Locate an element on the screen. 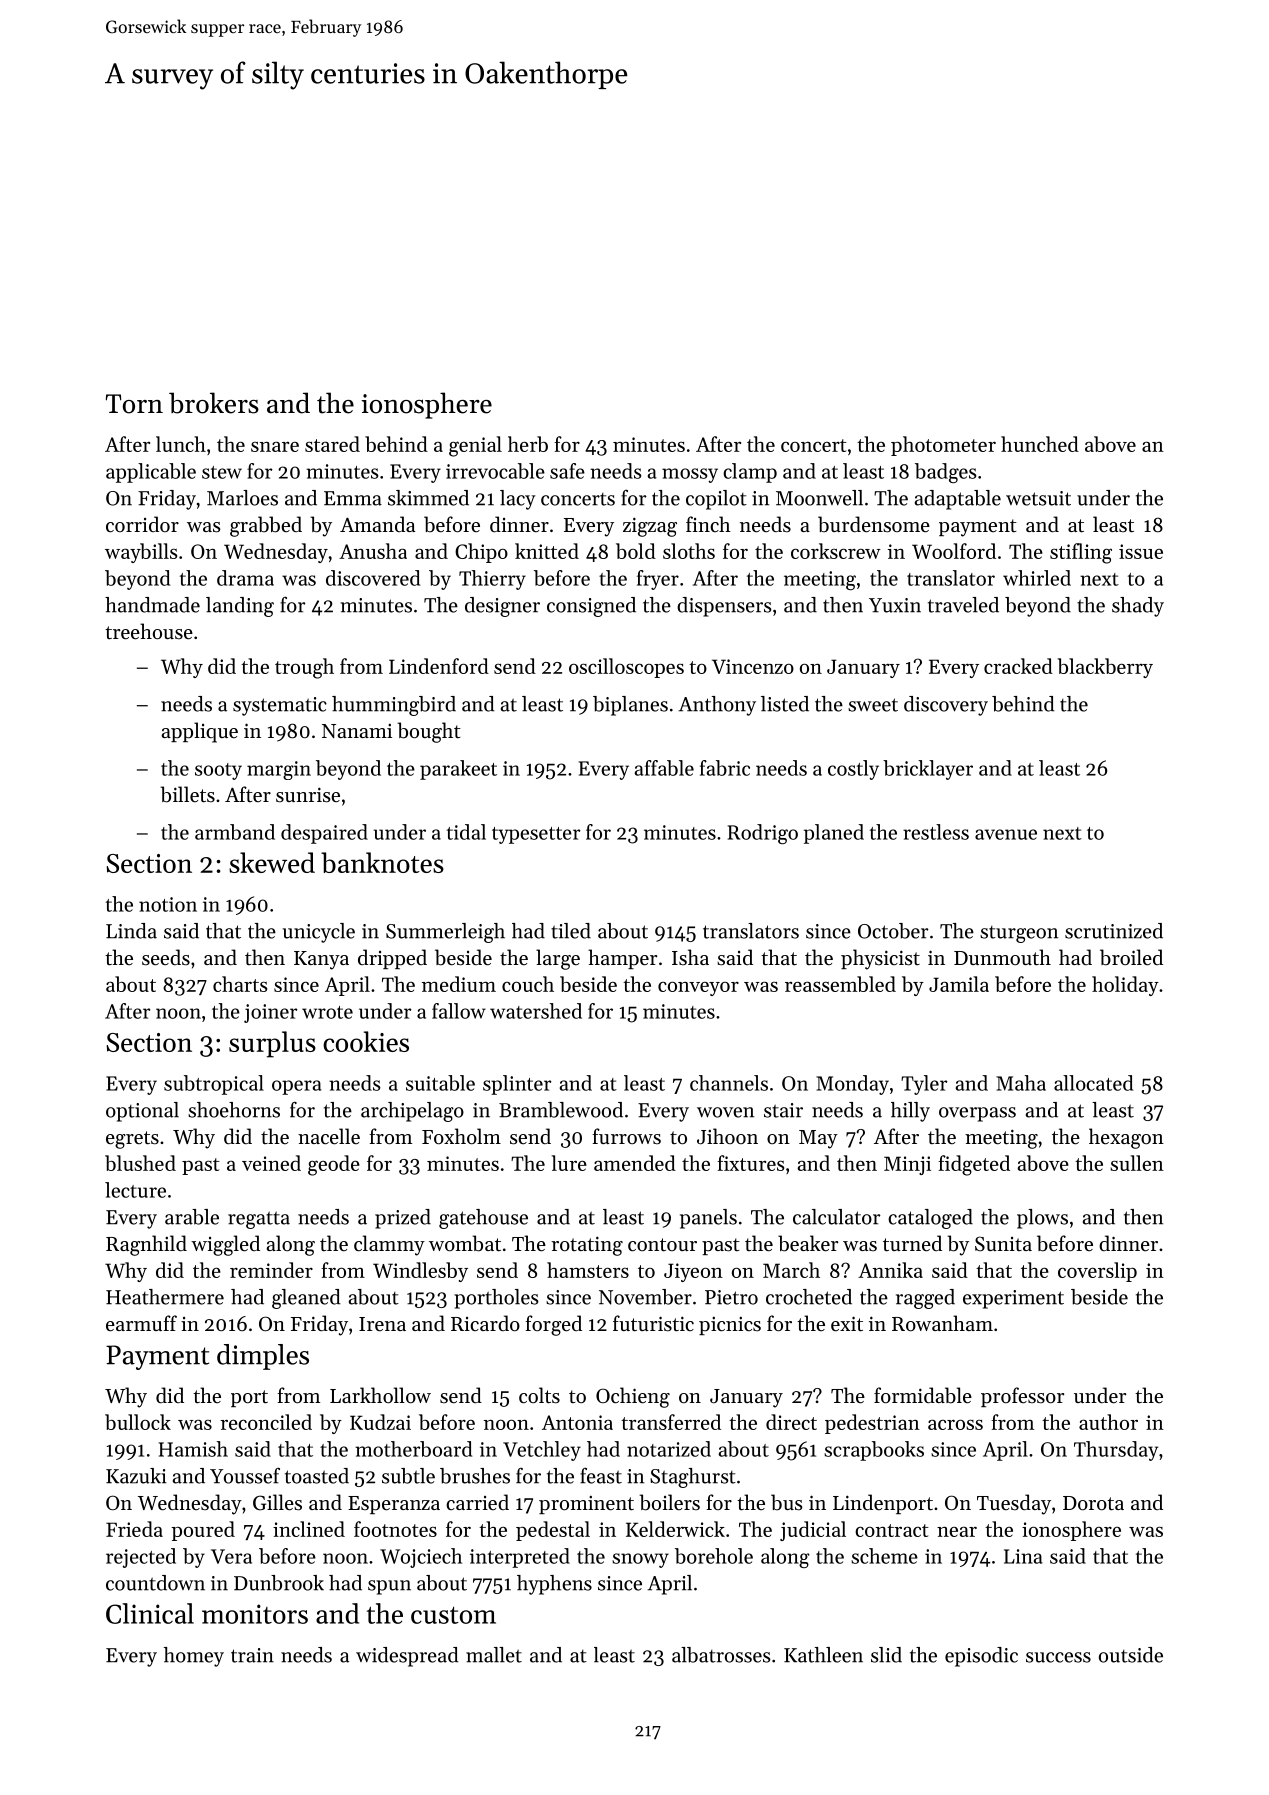 The width and height of the screenshot is (1269, 1795). veined is located at coordinates (271, 1163).
